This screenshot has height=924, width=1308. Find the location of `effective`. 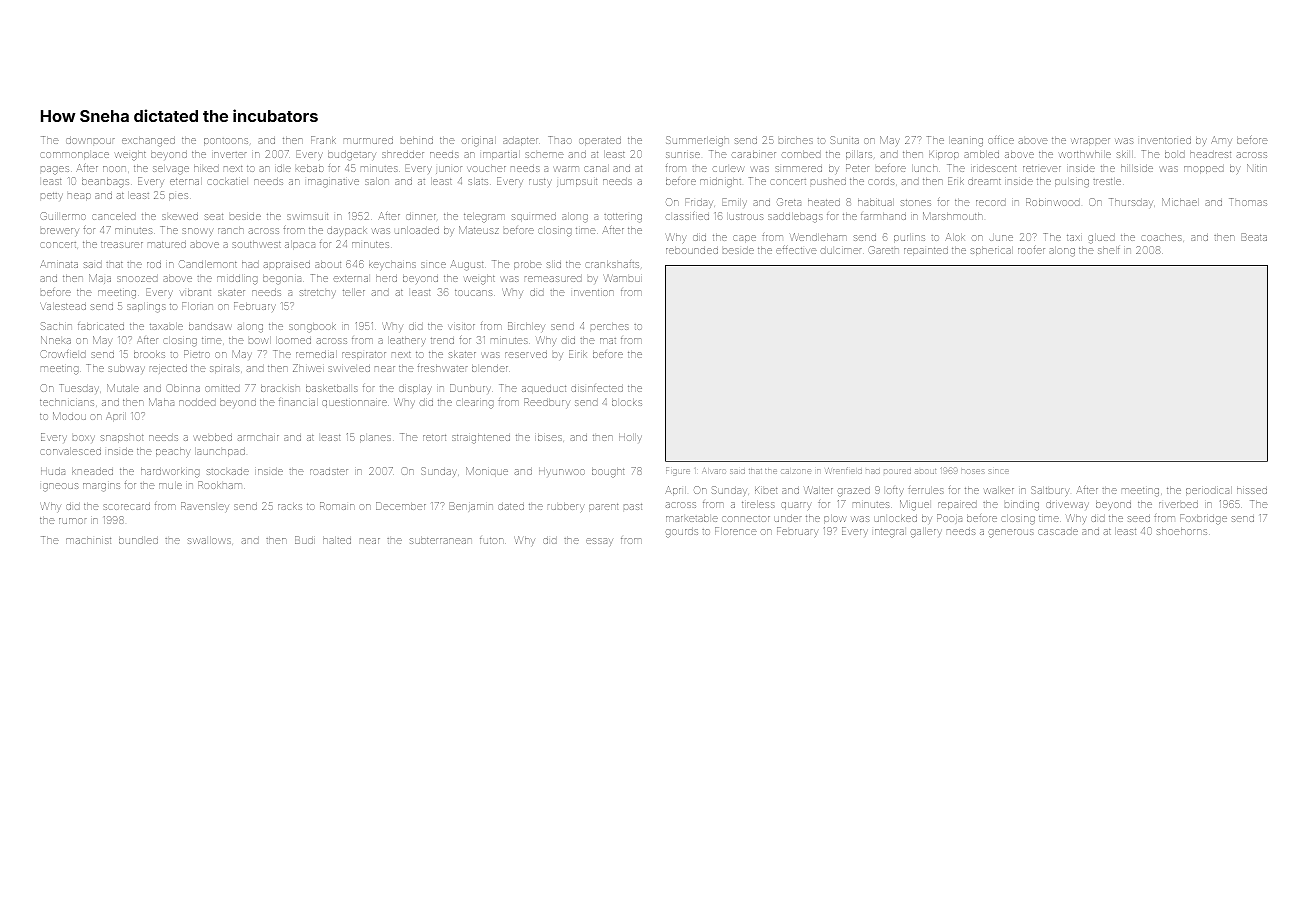

effective is located at coordinates (796, 250).
